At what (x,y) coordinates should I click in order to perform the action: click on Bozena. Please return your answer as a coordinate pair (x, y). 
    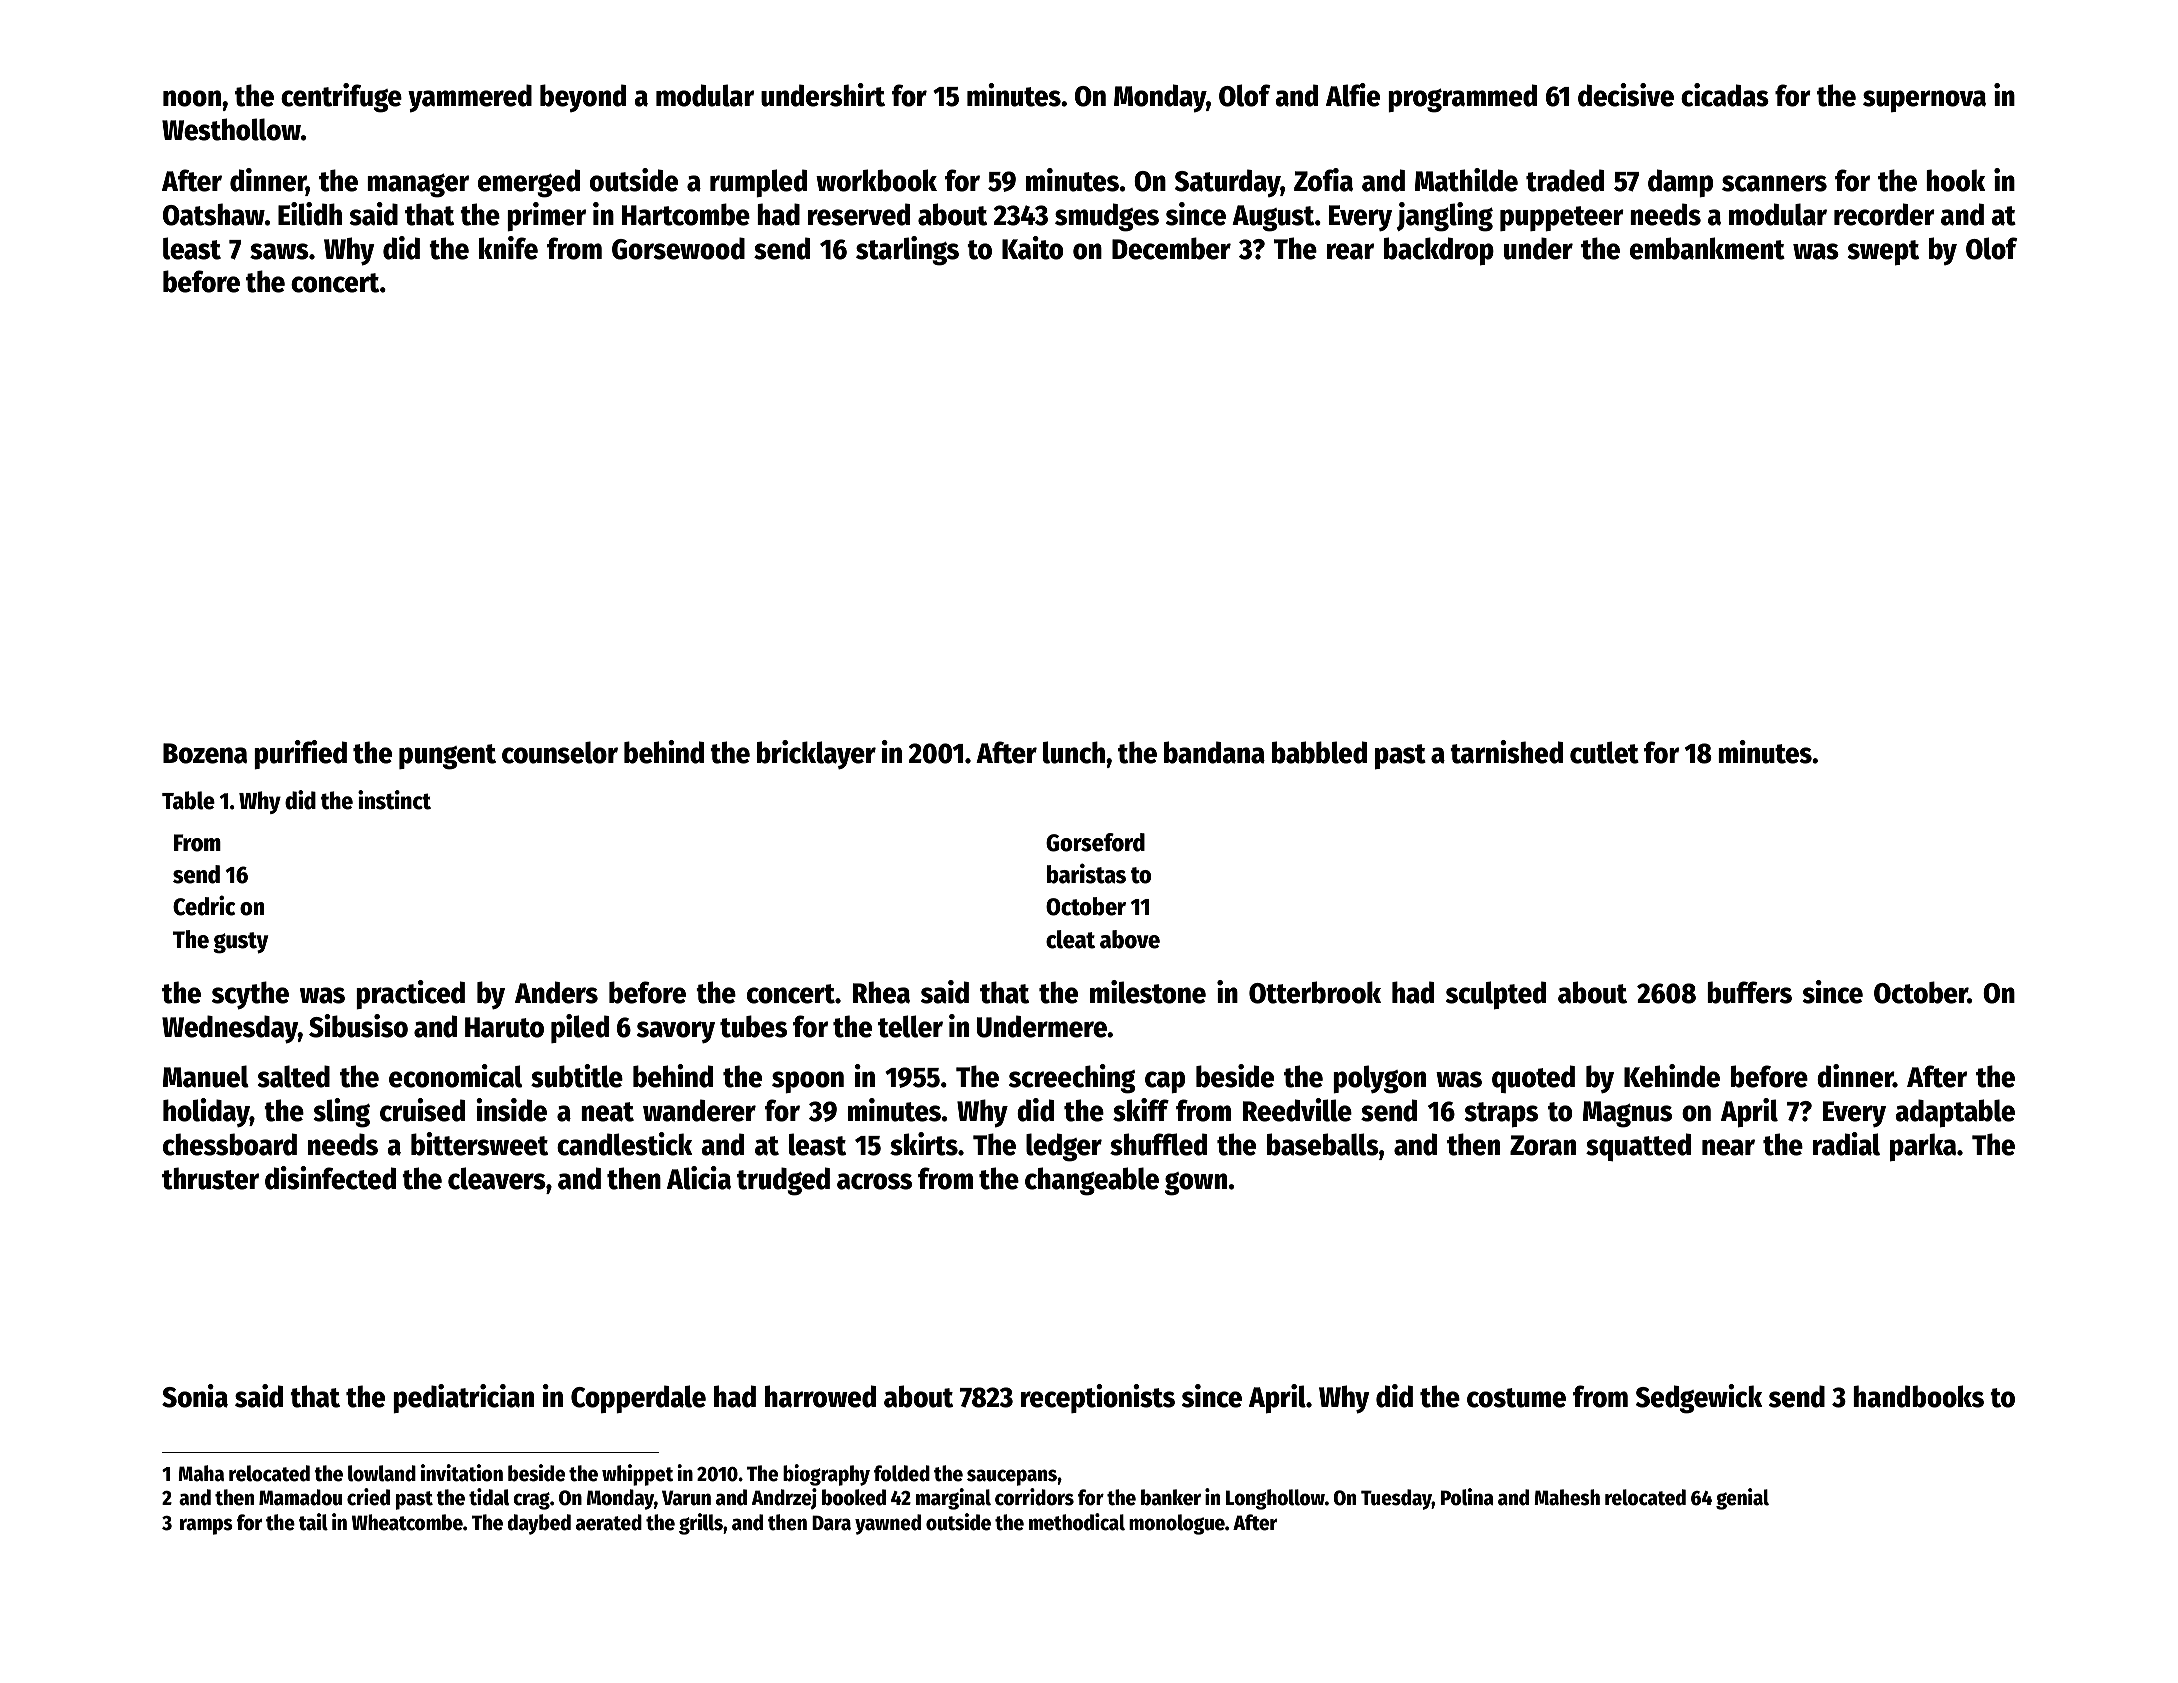
    Looking at the image, I should click on (205, 753).
